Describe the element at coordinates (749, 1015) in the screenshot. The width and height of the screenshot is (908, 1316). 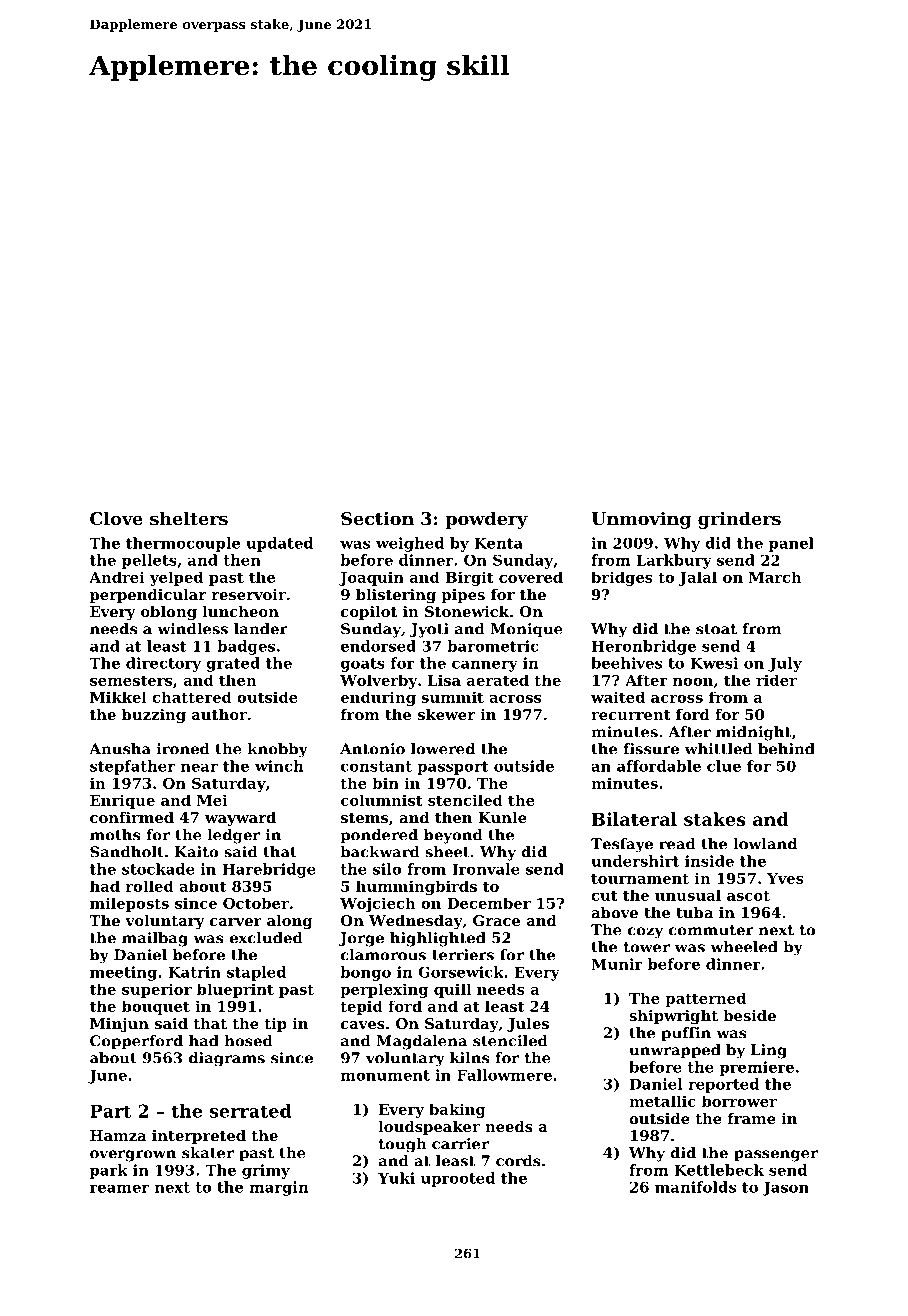
I see `beside` at that location.
